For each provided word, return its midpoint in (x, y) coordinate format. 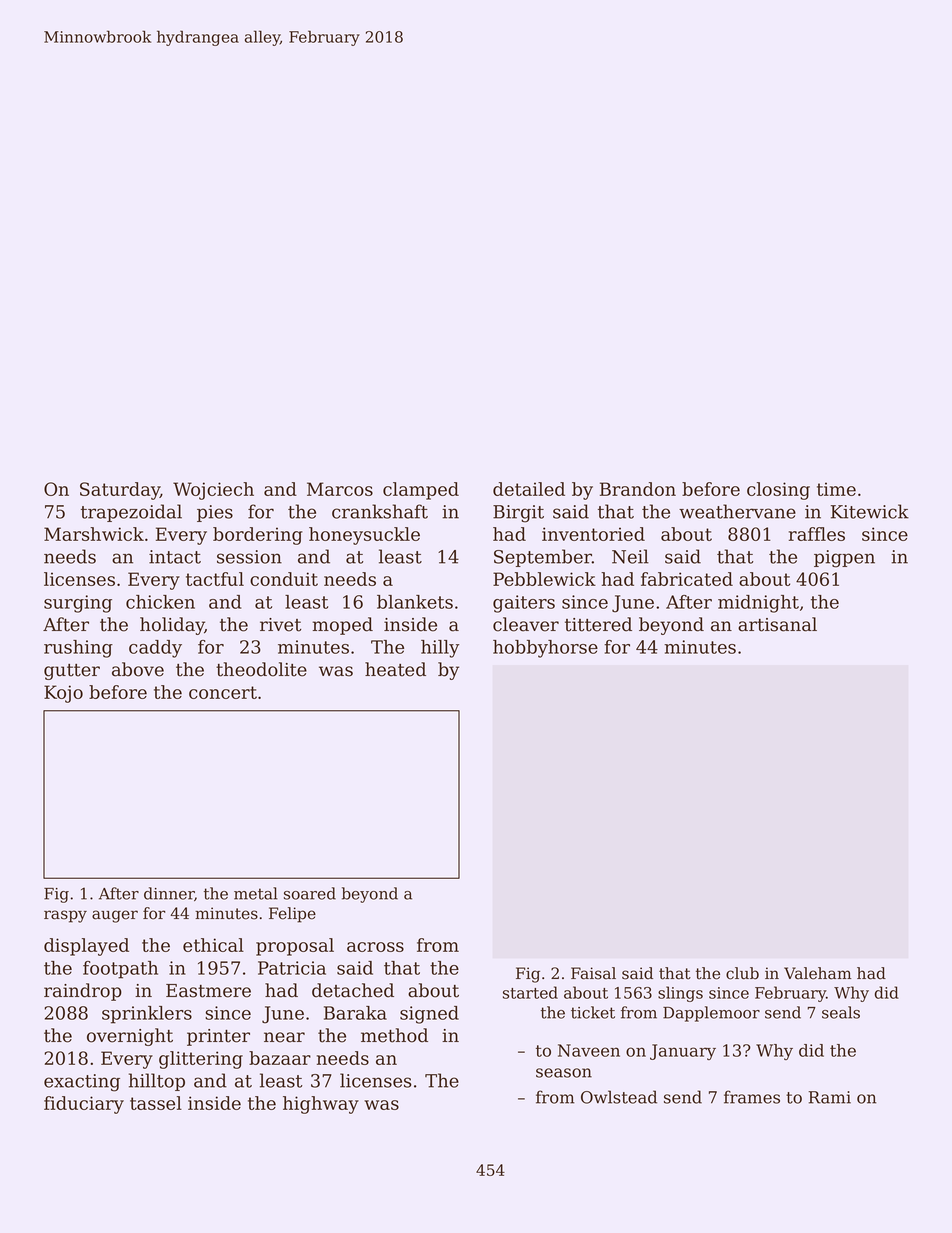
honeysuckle (364, 536)
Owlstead (619, 1097)
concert (223, 692)
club (742, 973)
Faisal (593, 973)
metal (256, 893)
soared (310, 893)
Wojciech (213, 491)
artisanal (777, 624)
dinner (169, 894)
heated (395, 669)
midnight (758, 604)
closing (778, 491)
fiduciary (84, 1105)
